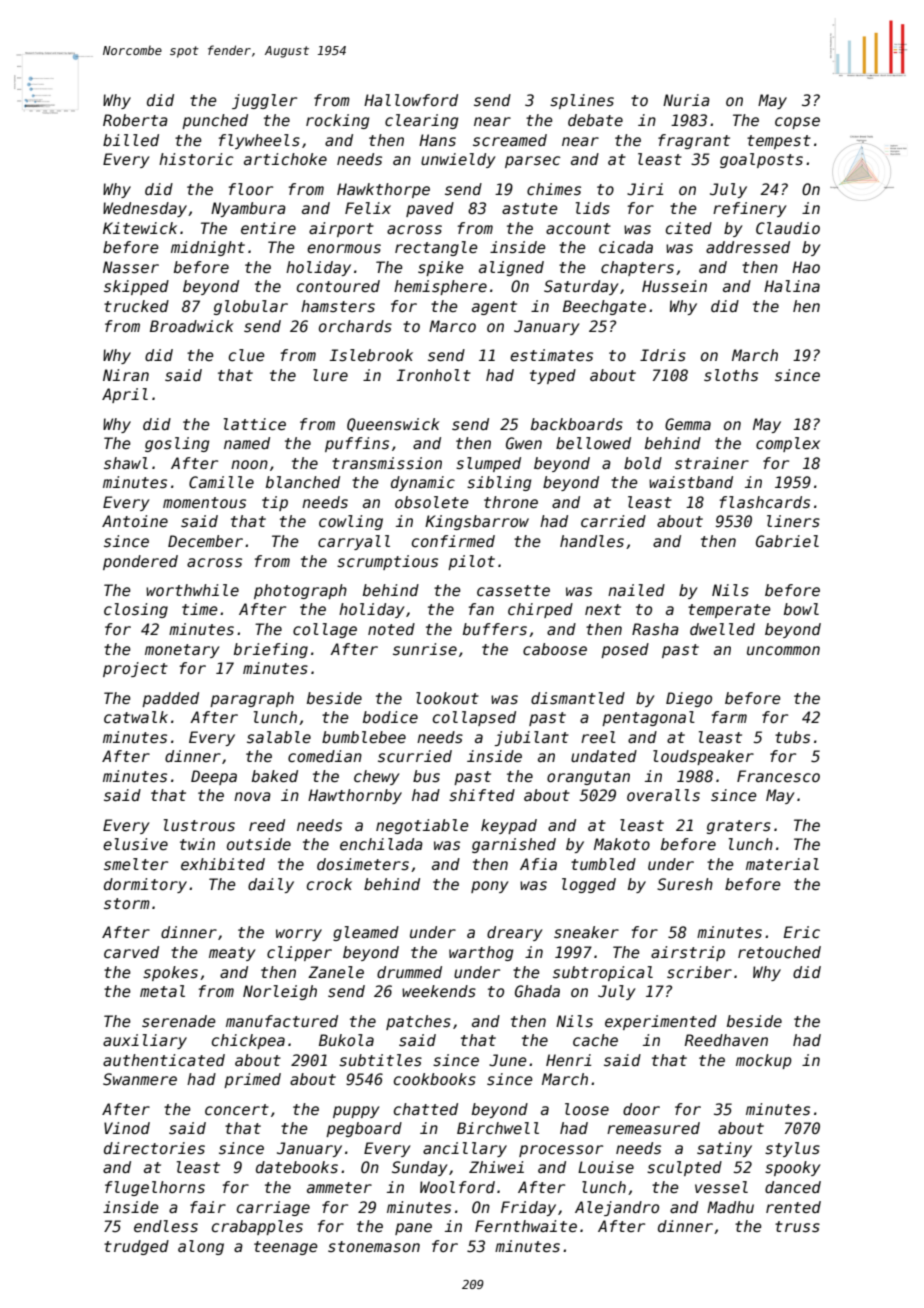  What do you see at coordinates (192, 326) in the screenshot?
I see `Broadwick` at bounding box center [192, 326].
